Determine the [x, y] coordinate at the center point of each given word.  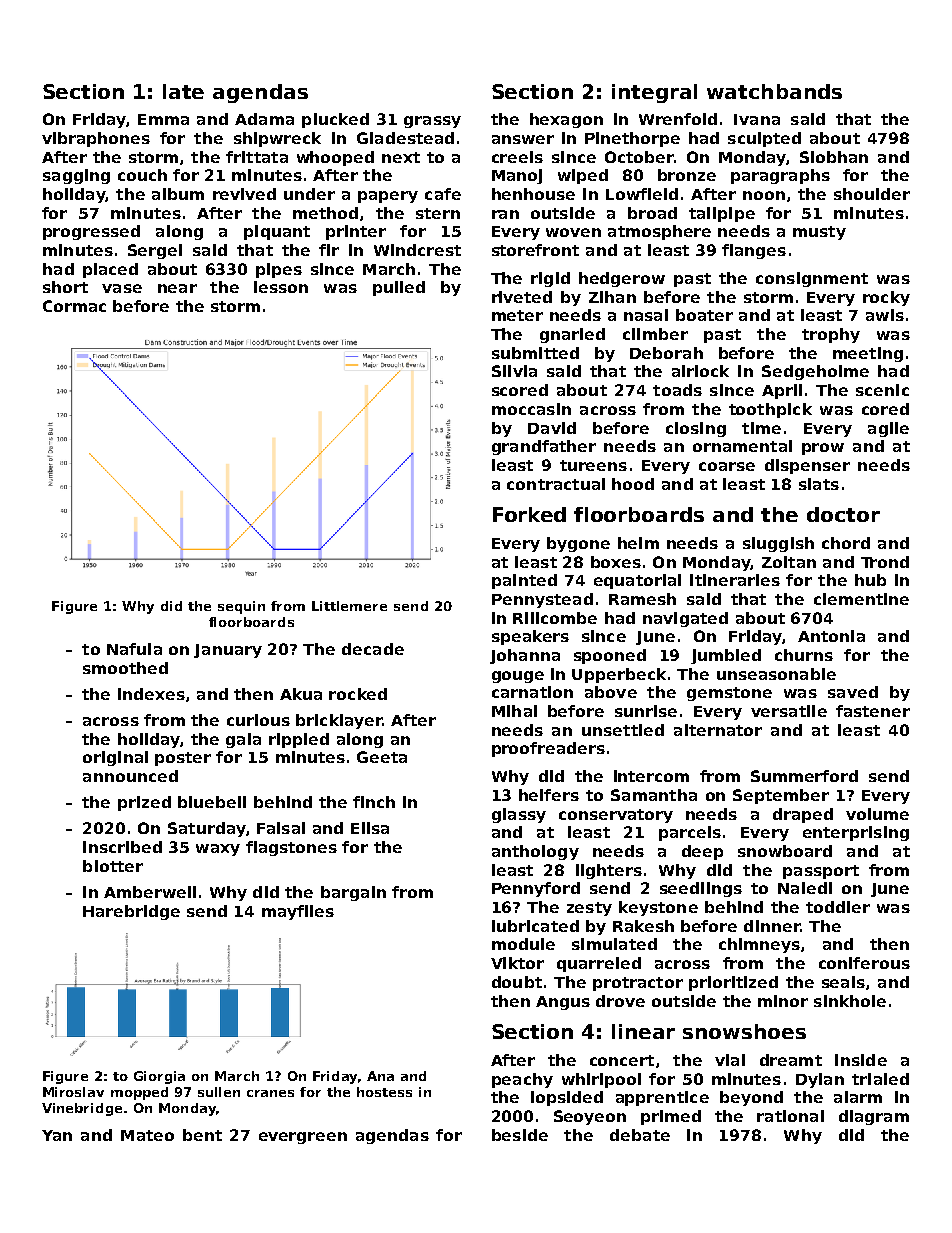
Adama [264, 119]
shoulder [872, 194]
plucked [335, 120]
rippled [299, 740]
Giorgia [159, 1077]
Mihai [514, 711]
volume [877, 814]
